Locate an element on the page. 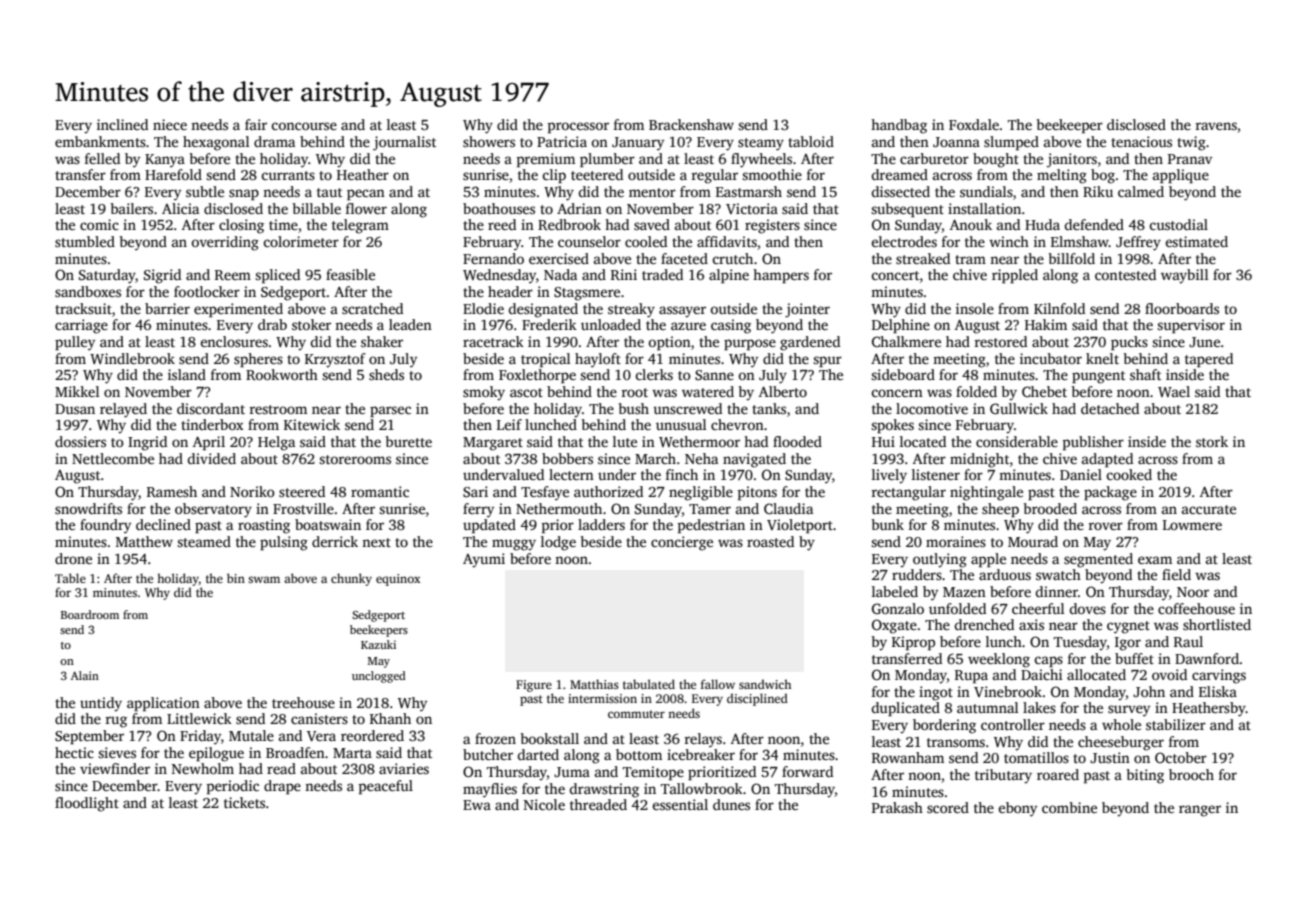 This image has width=1308, height=924. processor is located at coordinates (578, 128).
